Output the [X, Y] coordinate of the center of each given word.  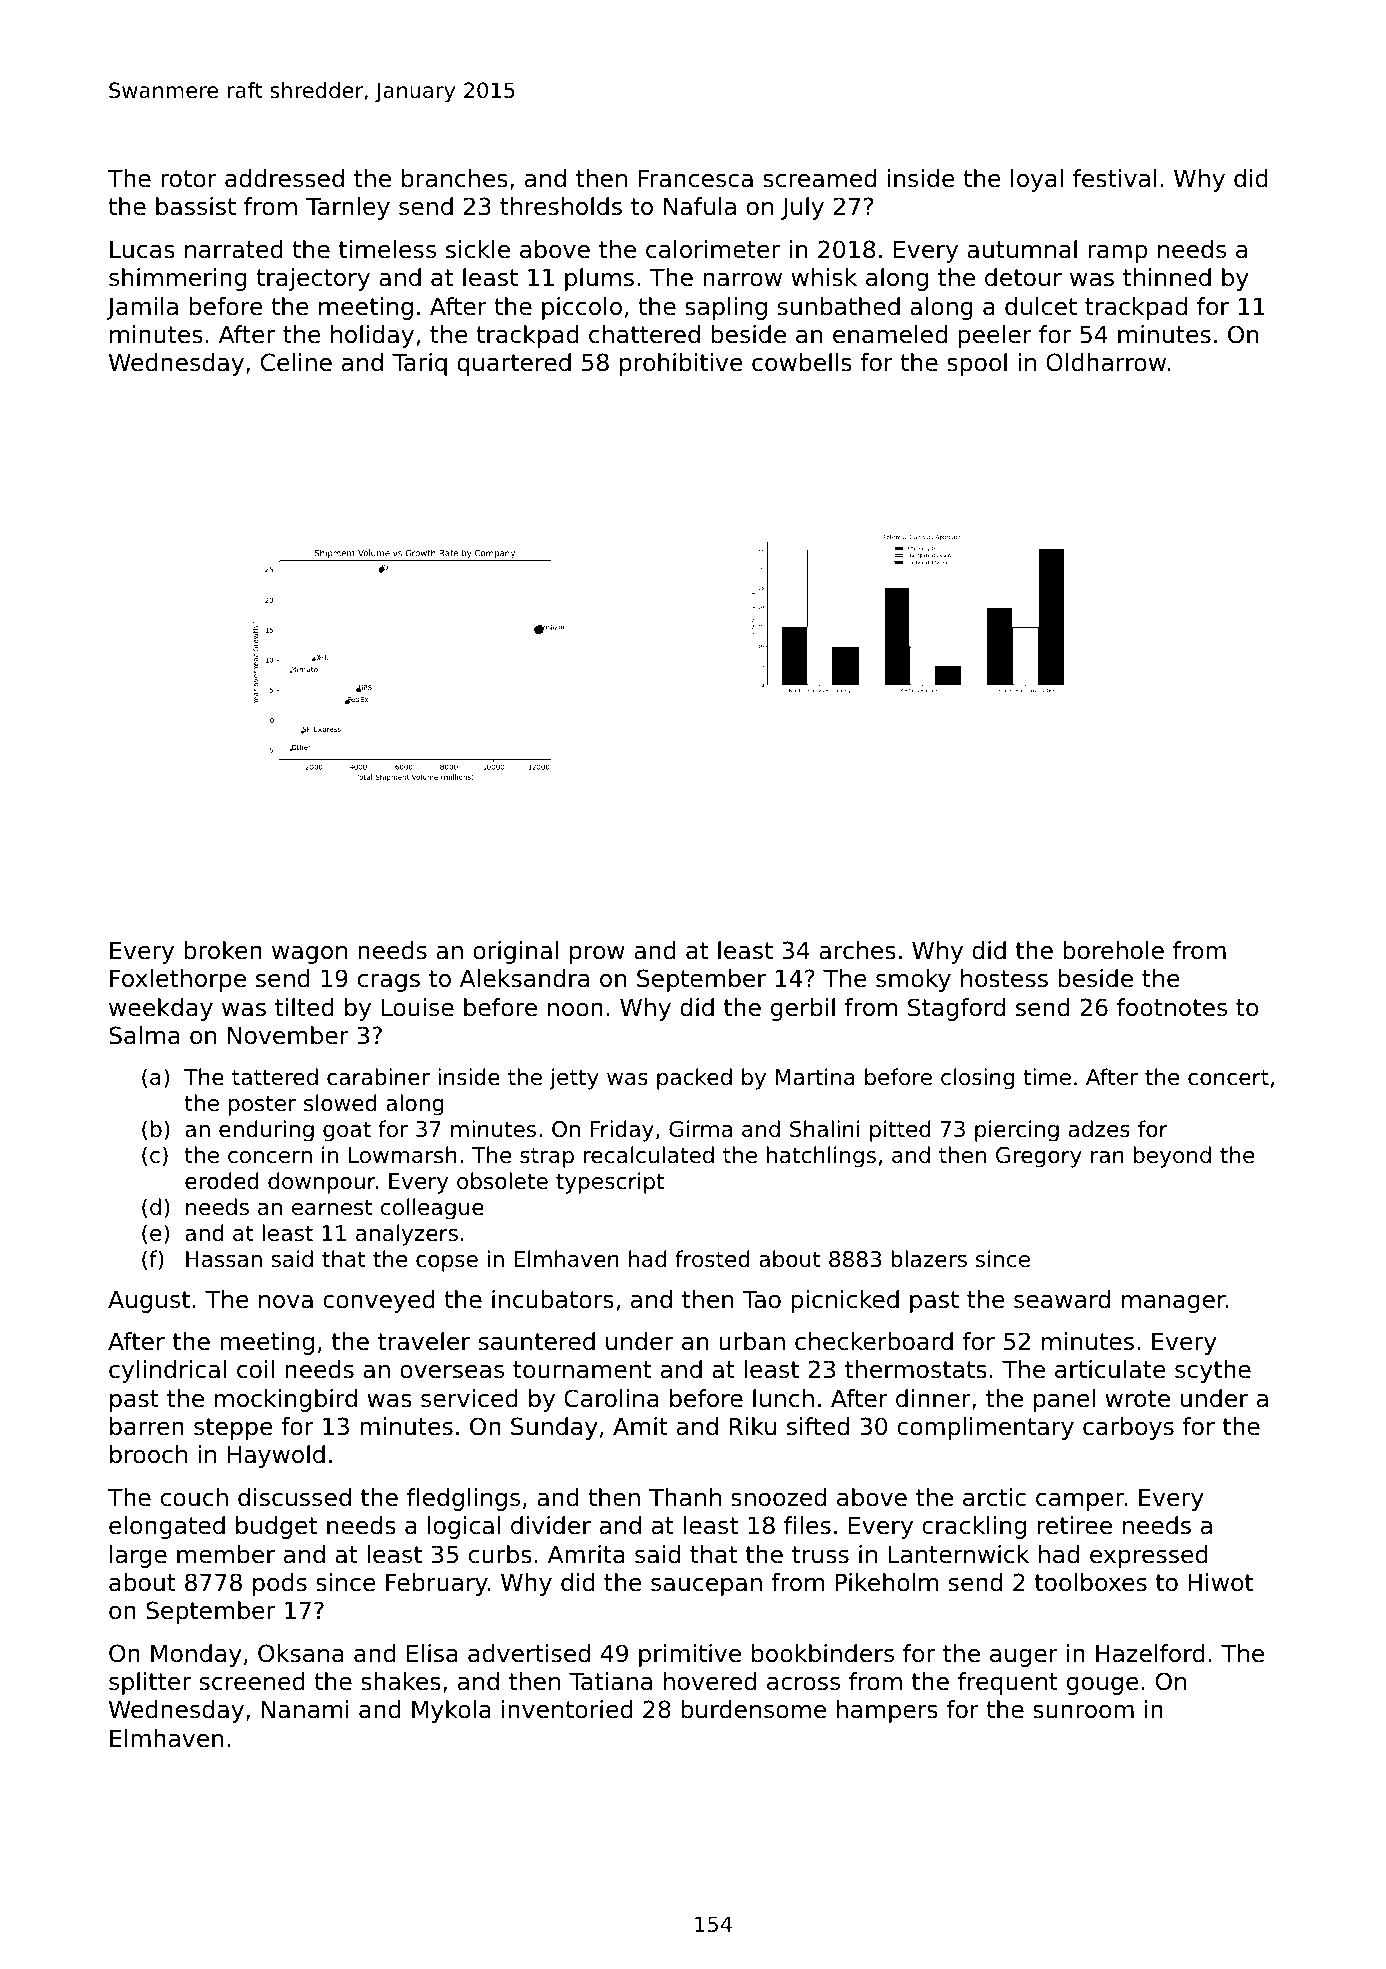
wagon [309, 955]
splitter [150, 1683]
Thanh [685, 1497]
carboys [1128, 1428]
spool [977, 364]
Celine [296, 362]
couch [194, 1497]
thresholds [561, 206]
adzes [1099, 1129]
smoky [913, 980]
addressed [284, 178]
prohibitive [681, 364]
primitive [690, 1655]
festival [1114, 178]
